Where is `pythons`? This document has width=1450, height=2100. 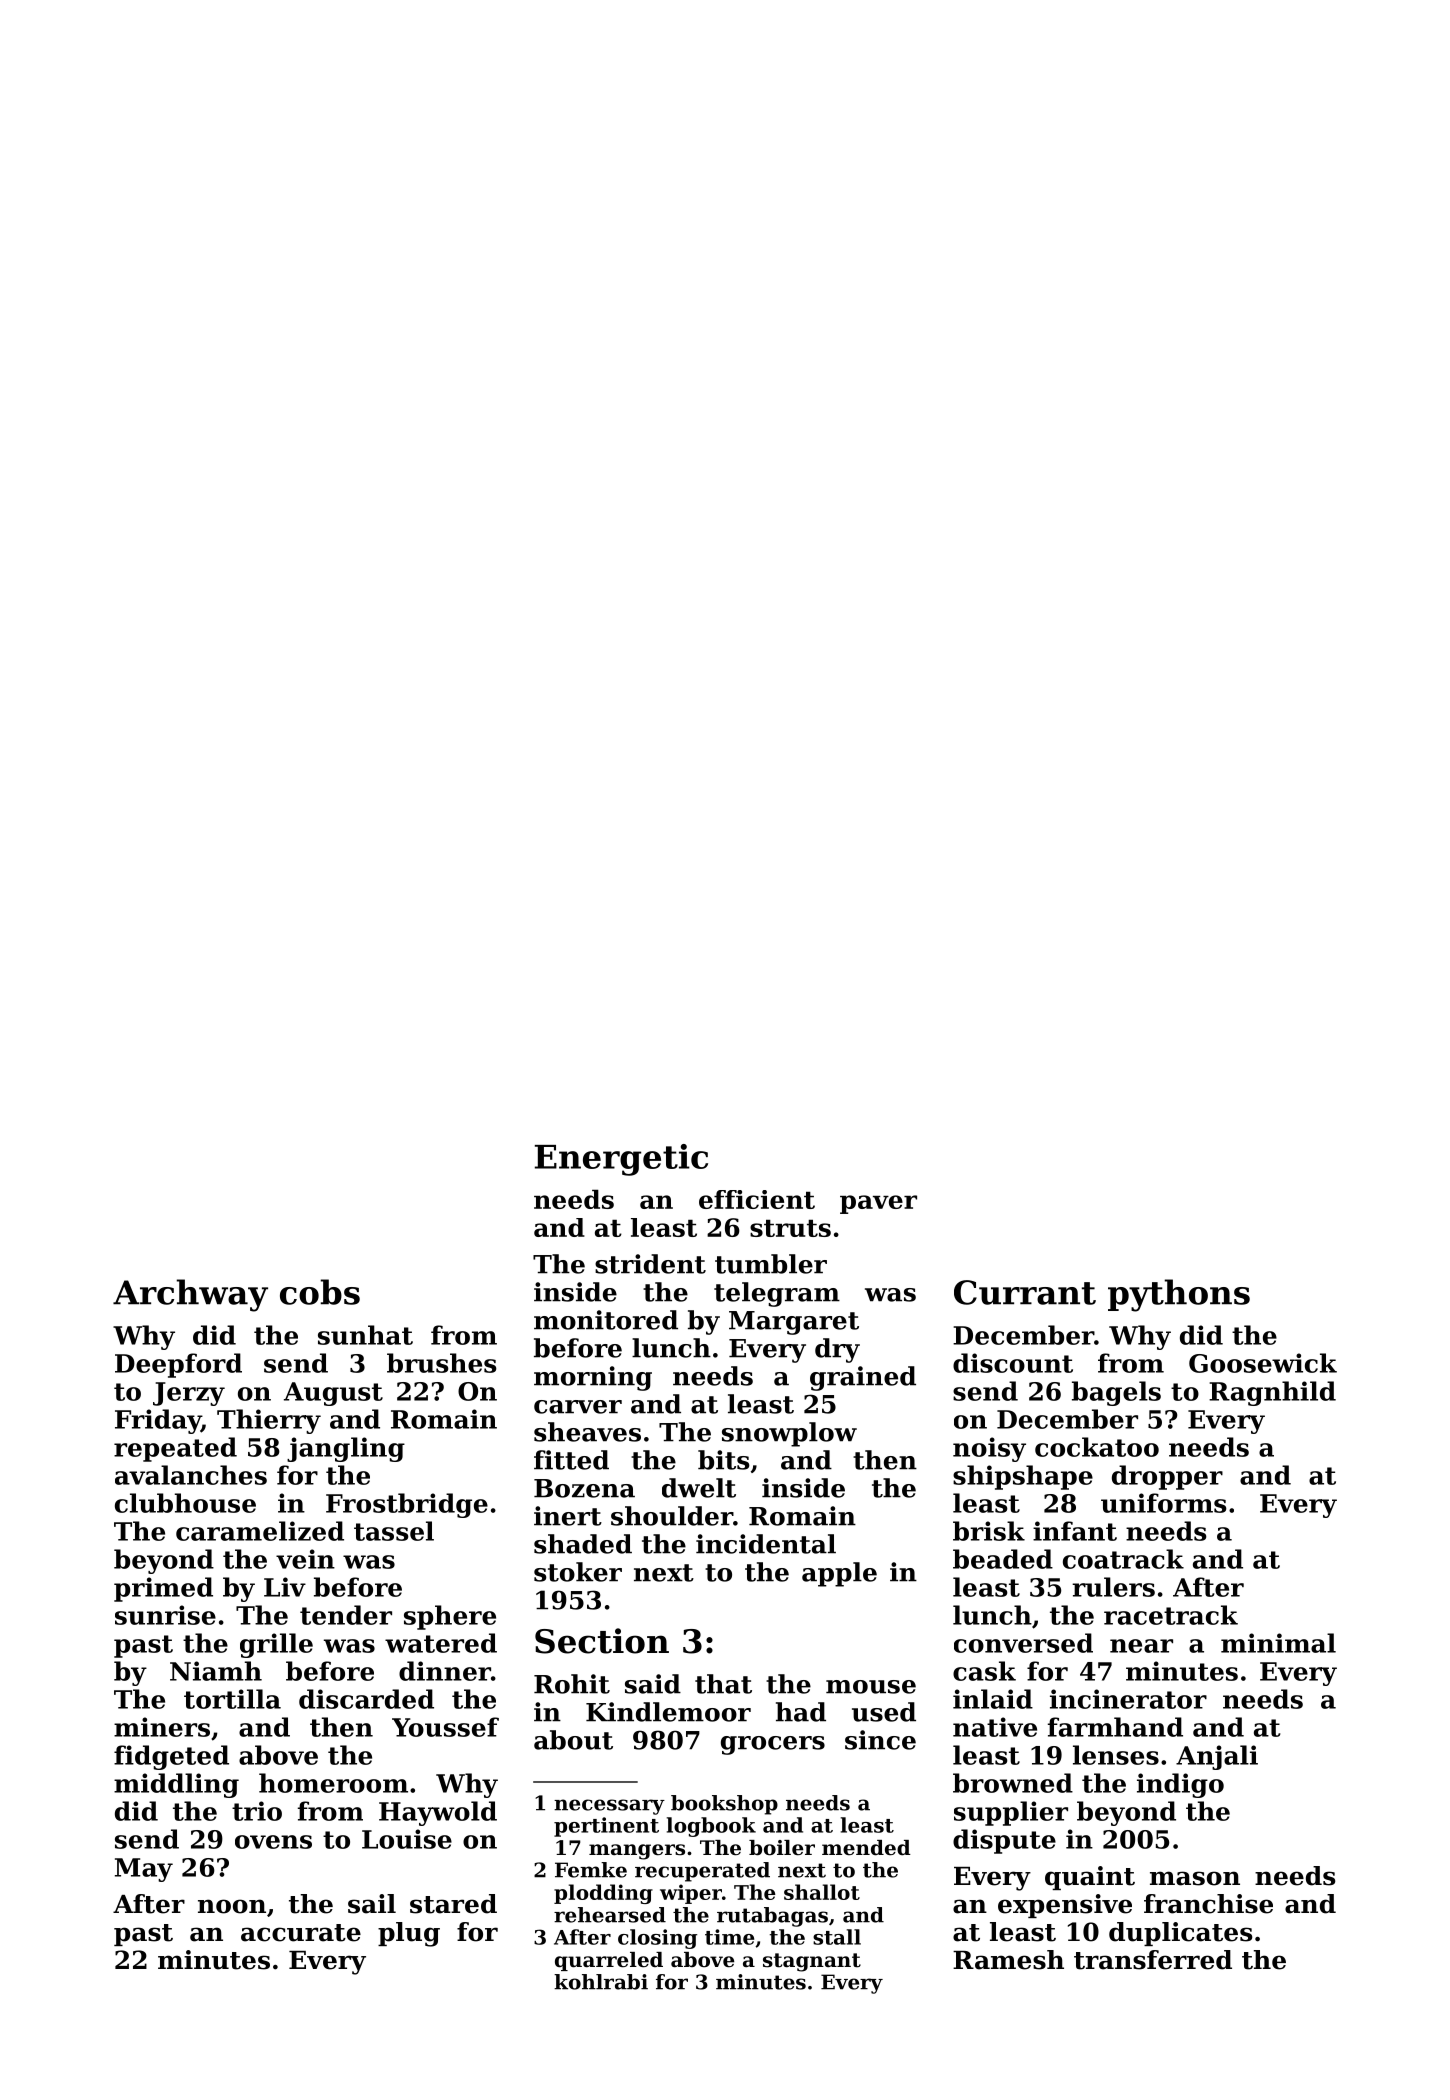 pythons is located at coordinates (1179, 1295).
